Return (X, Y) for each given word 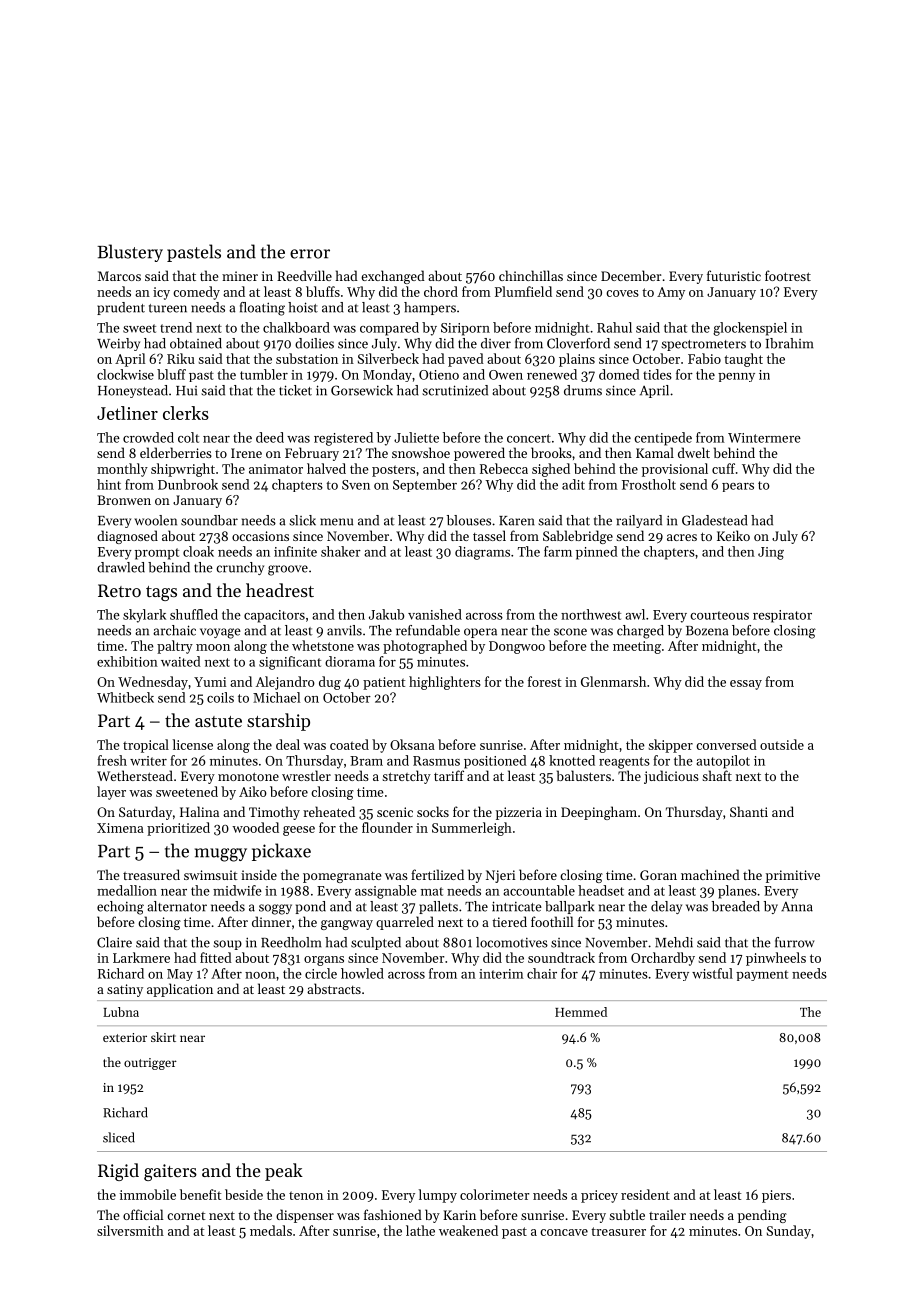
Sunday (789, 1232)
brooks (551, 452)
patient (384, 683)
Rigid (118, 1172)
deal (288, 744)
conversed (726, 744)
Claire (114, 942)
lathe (420, 1230)
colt (188, 437)
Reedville (304, 275)
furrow (795, 942)
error (310, 254)
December (631, 275)
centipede (663, 439)
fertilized (437, 874)
